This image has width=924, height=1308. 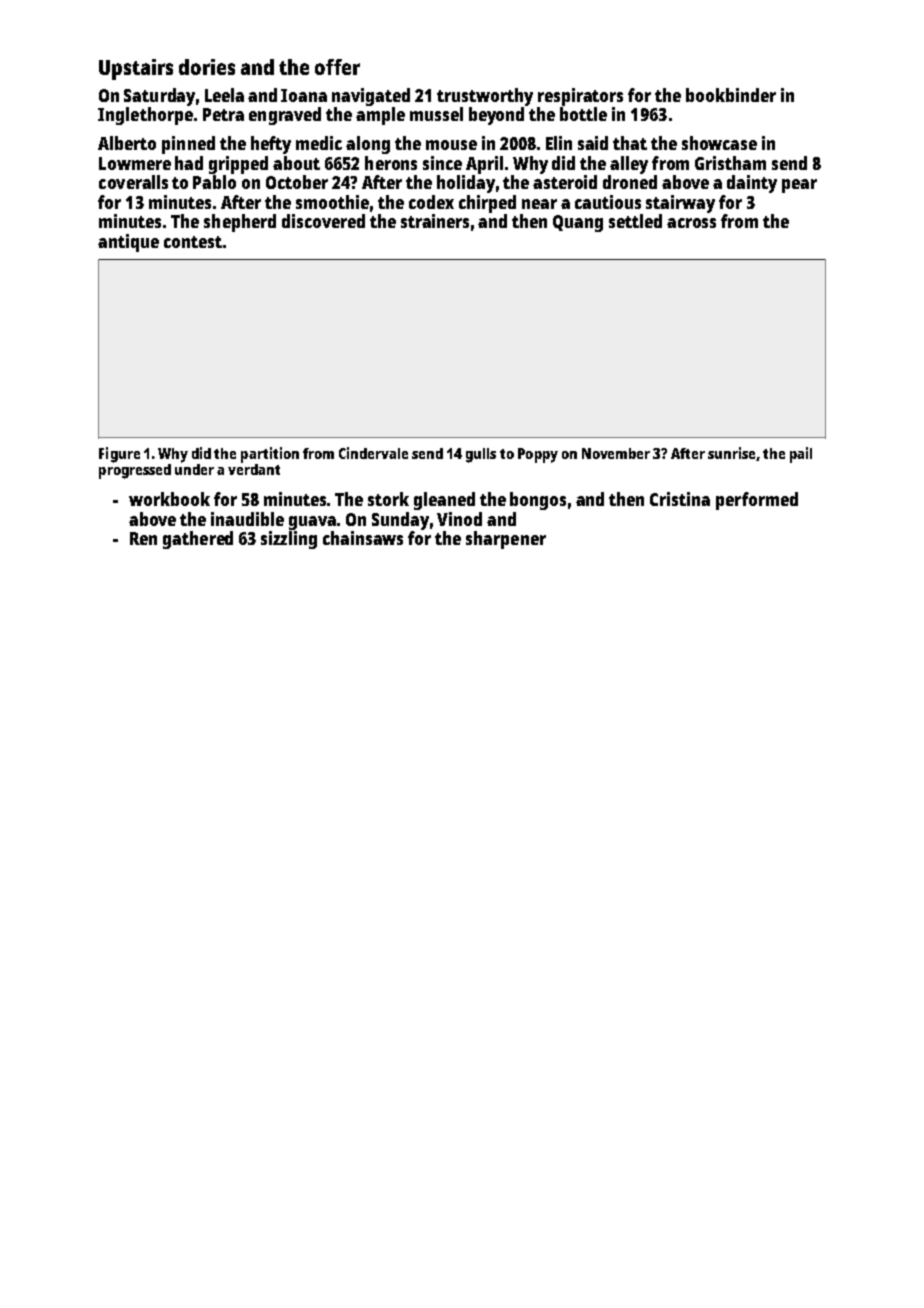 What do you see at coordinates (133, 182) in the image?
I see `coveralls` at bounding box center [133, 182].
